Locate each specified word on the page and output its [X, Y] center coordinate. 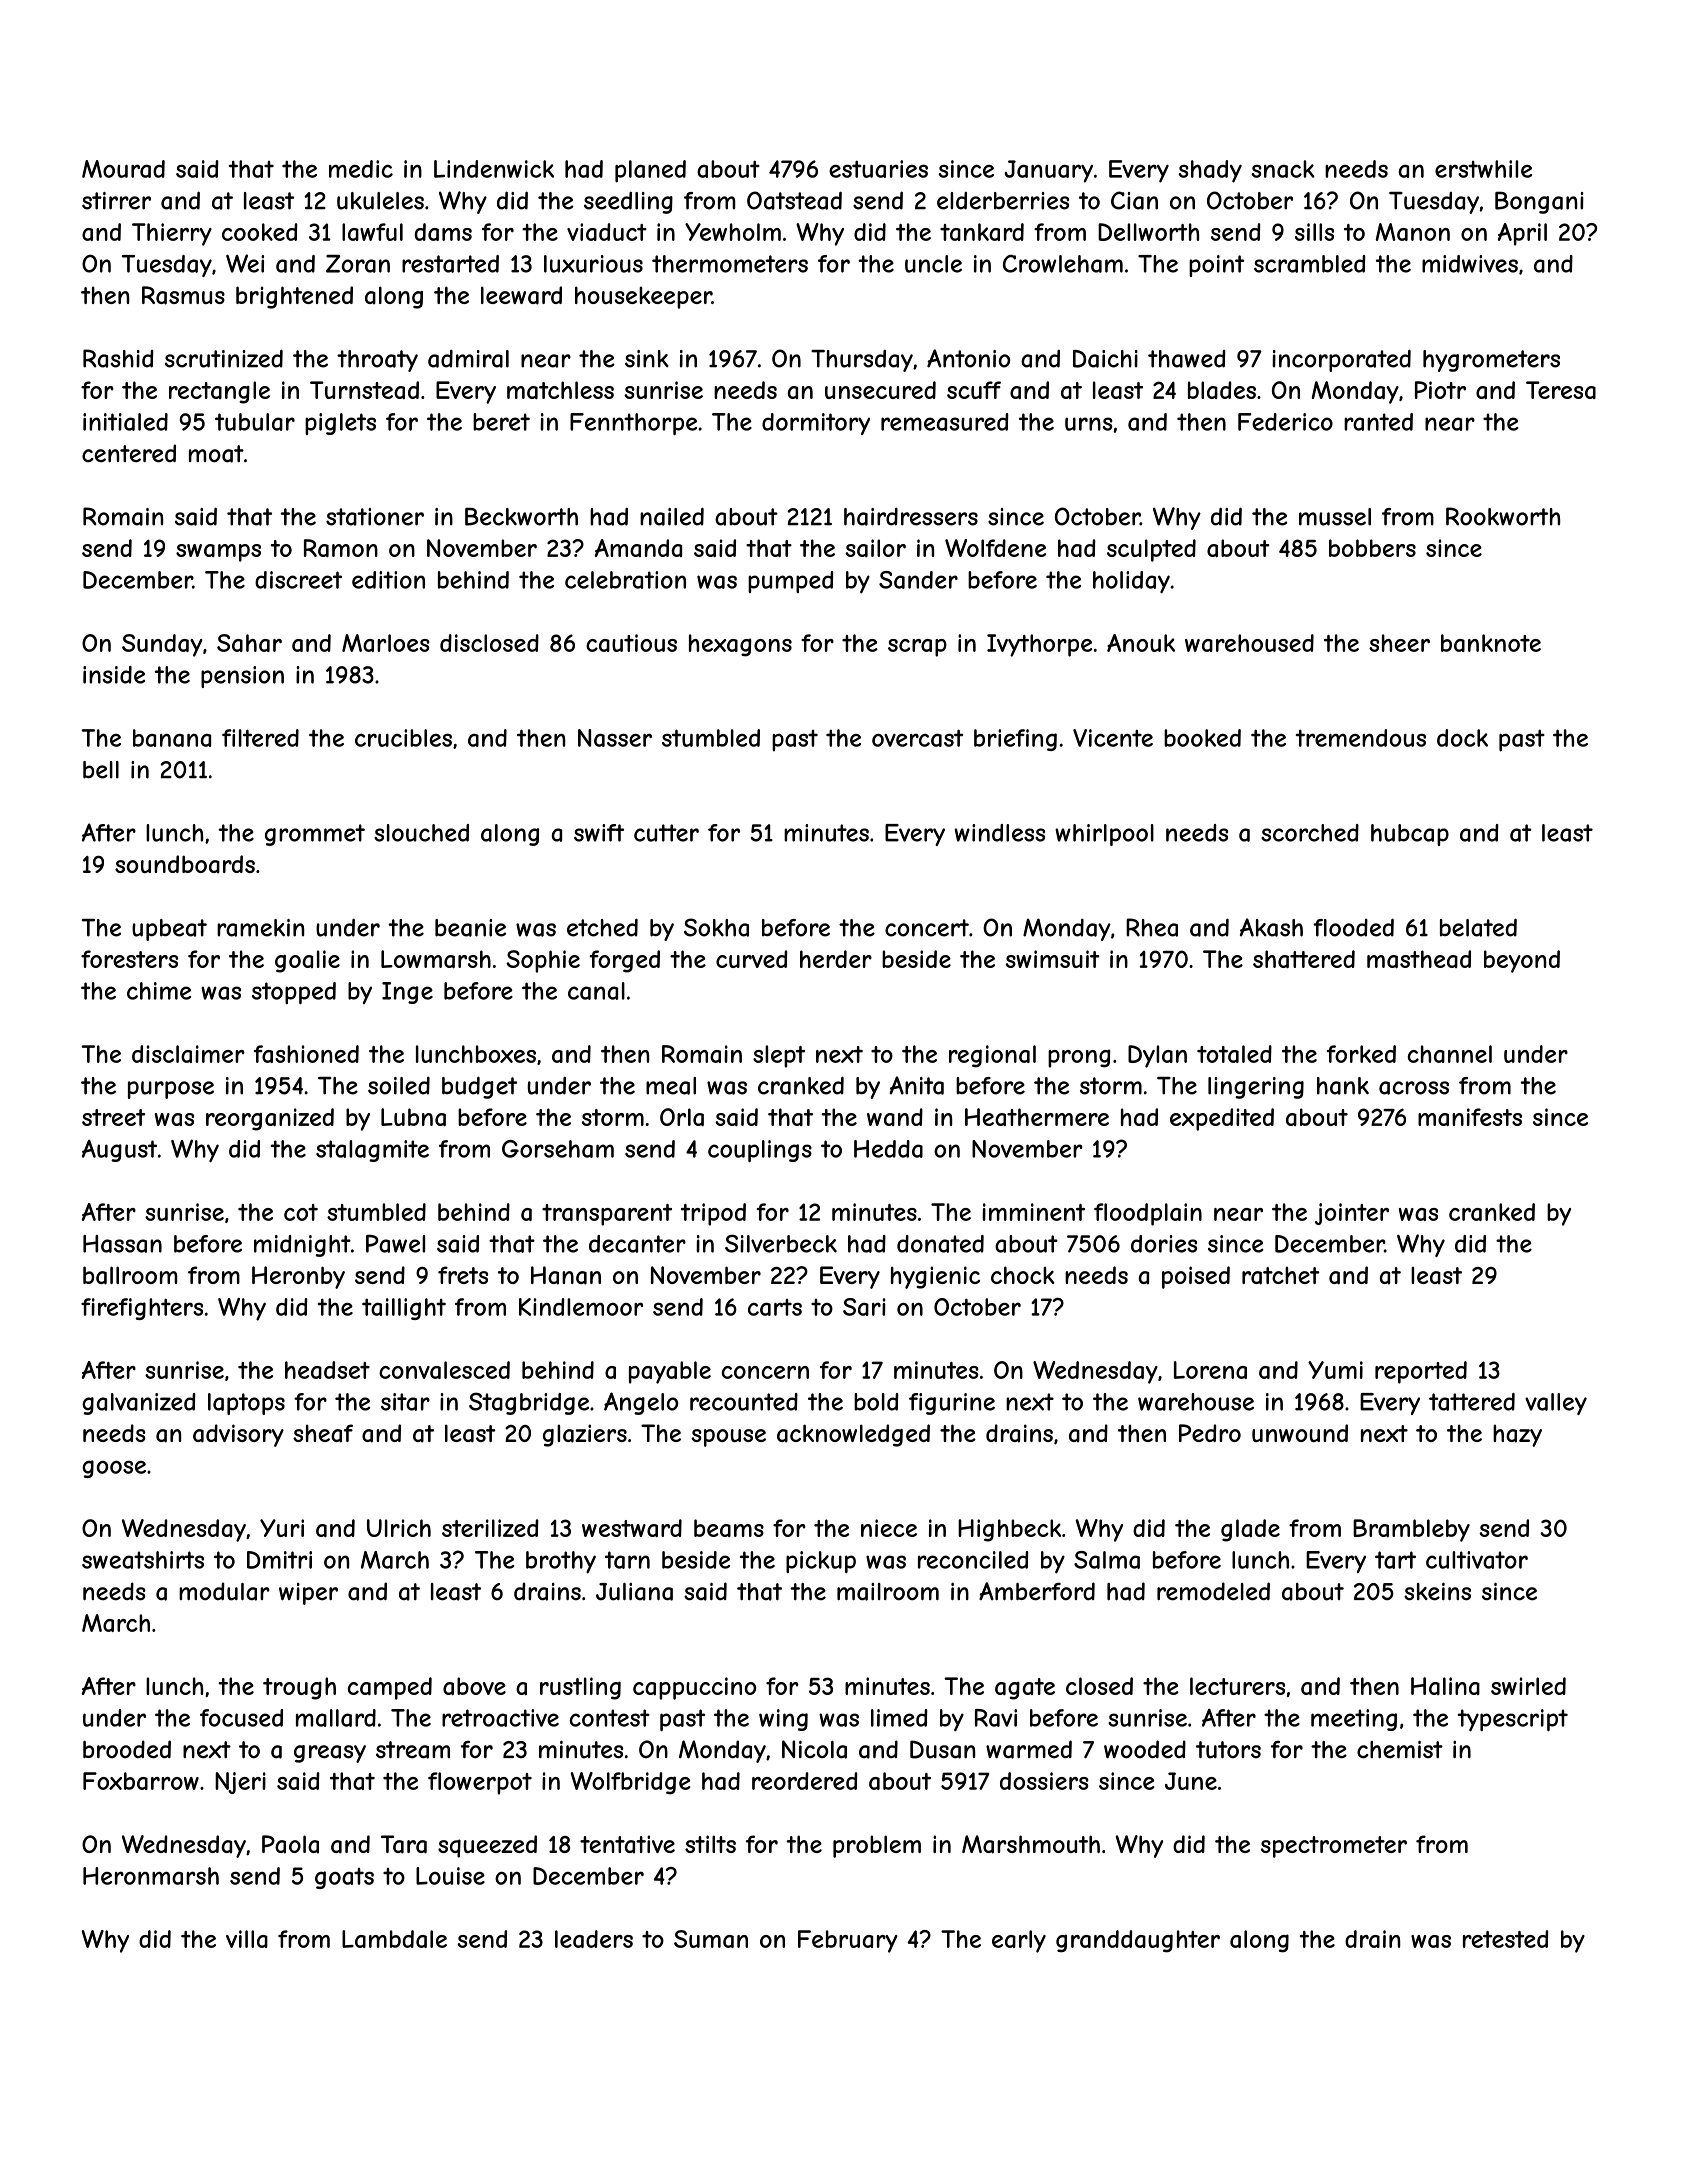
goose [114, 1469]
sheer [1399, 643]
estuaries [878, 169]
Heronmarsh [151, 1876]
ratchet [1281, 1276]
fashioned [306, 1054]
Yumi [1335, 1370]
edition [388, 580]
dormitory [816, 424]
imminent [1033, 1212]
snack [1283, 169]
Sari [864, 1307]
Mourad [123, 169]
